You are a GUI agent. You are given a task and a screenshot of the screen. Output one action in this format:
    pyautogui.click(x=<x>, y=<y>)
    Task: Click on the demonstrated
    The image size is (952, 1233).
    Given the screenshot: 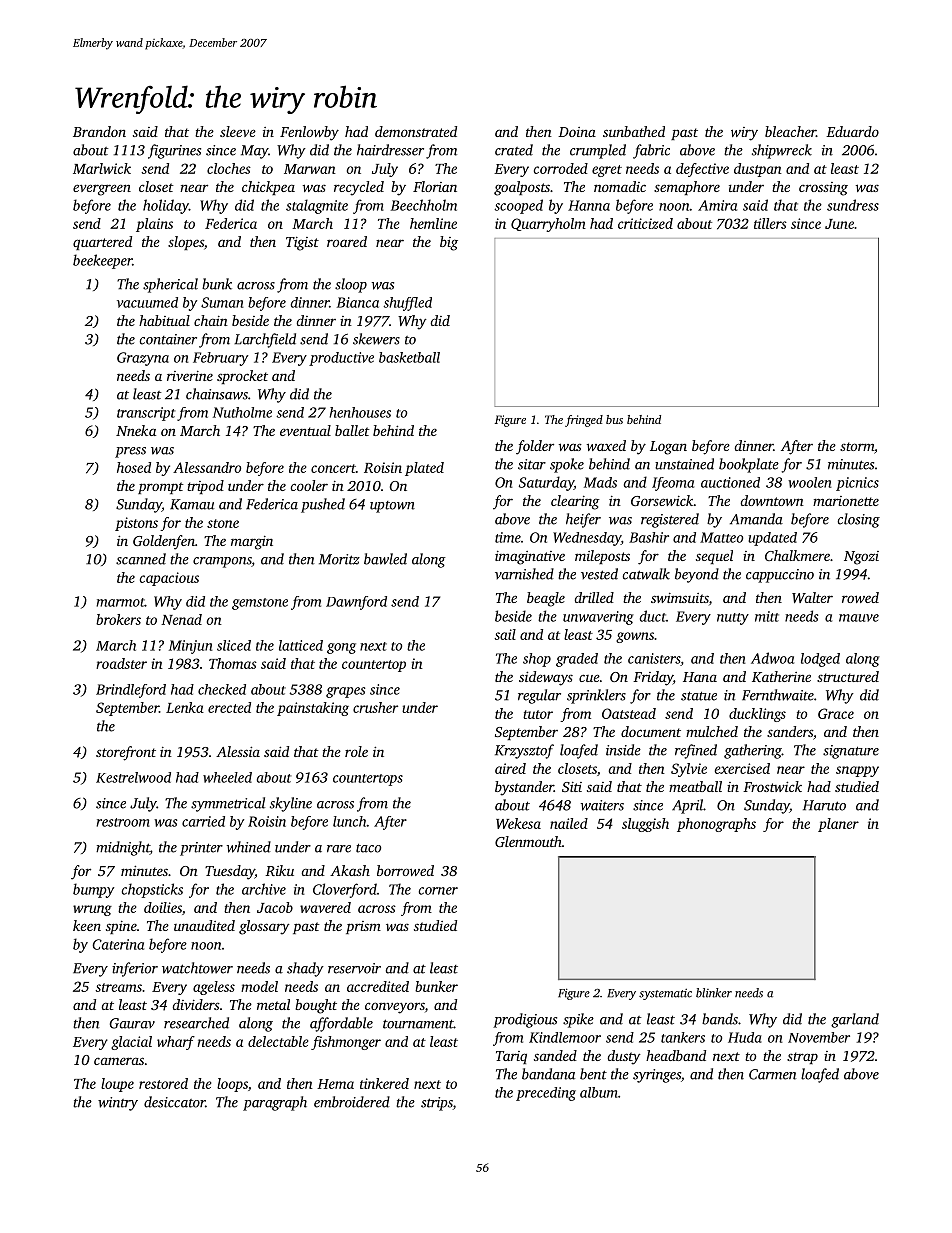 What is the action you would take?
    pyautogui.click(x=416, y=131)
